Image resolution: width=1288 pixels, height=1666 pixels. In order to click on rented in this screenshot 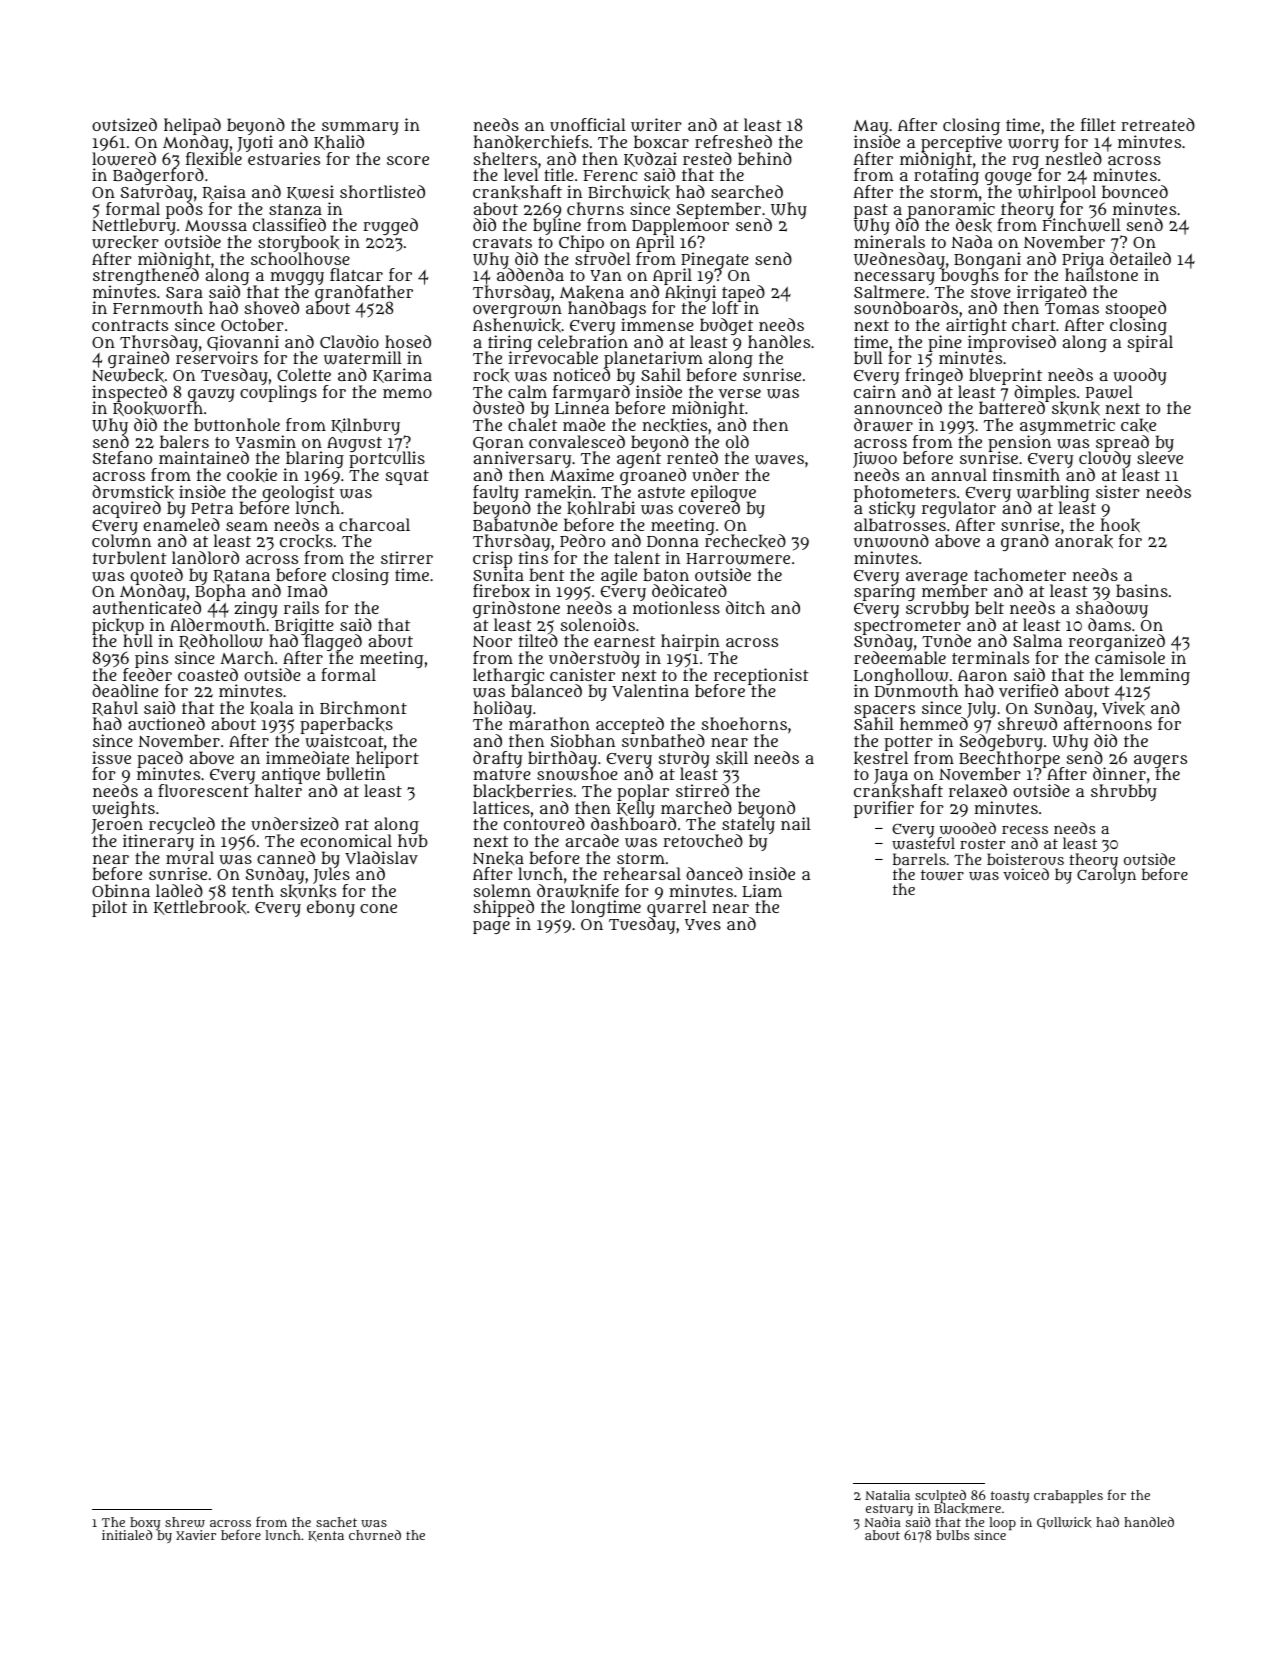, I will do `click(692, 457)`.
